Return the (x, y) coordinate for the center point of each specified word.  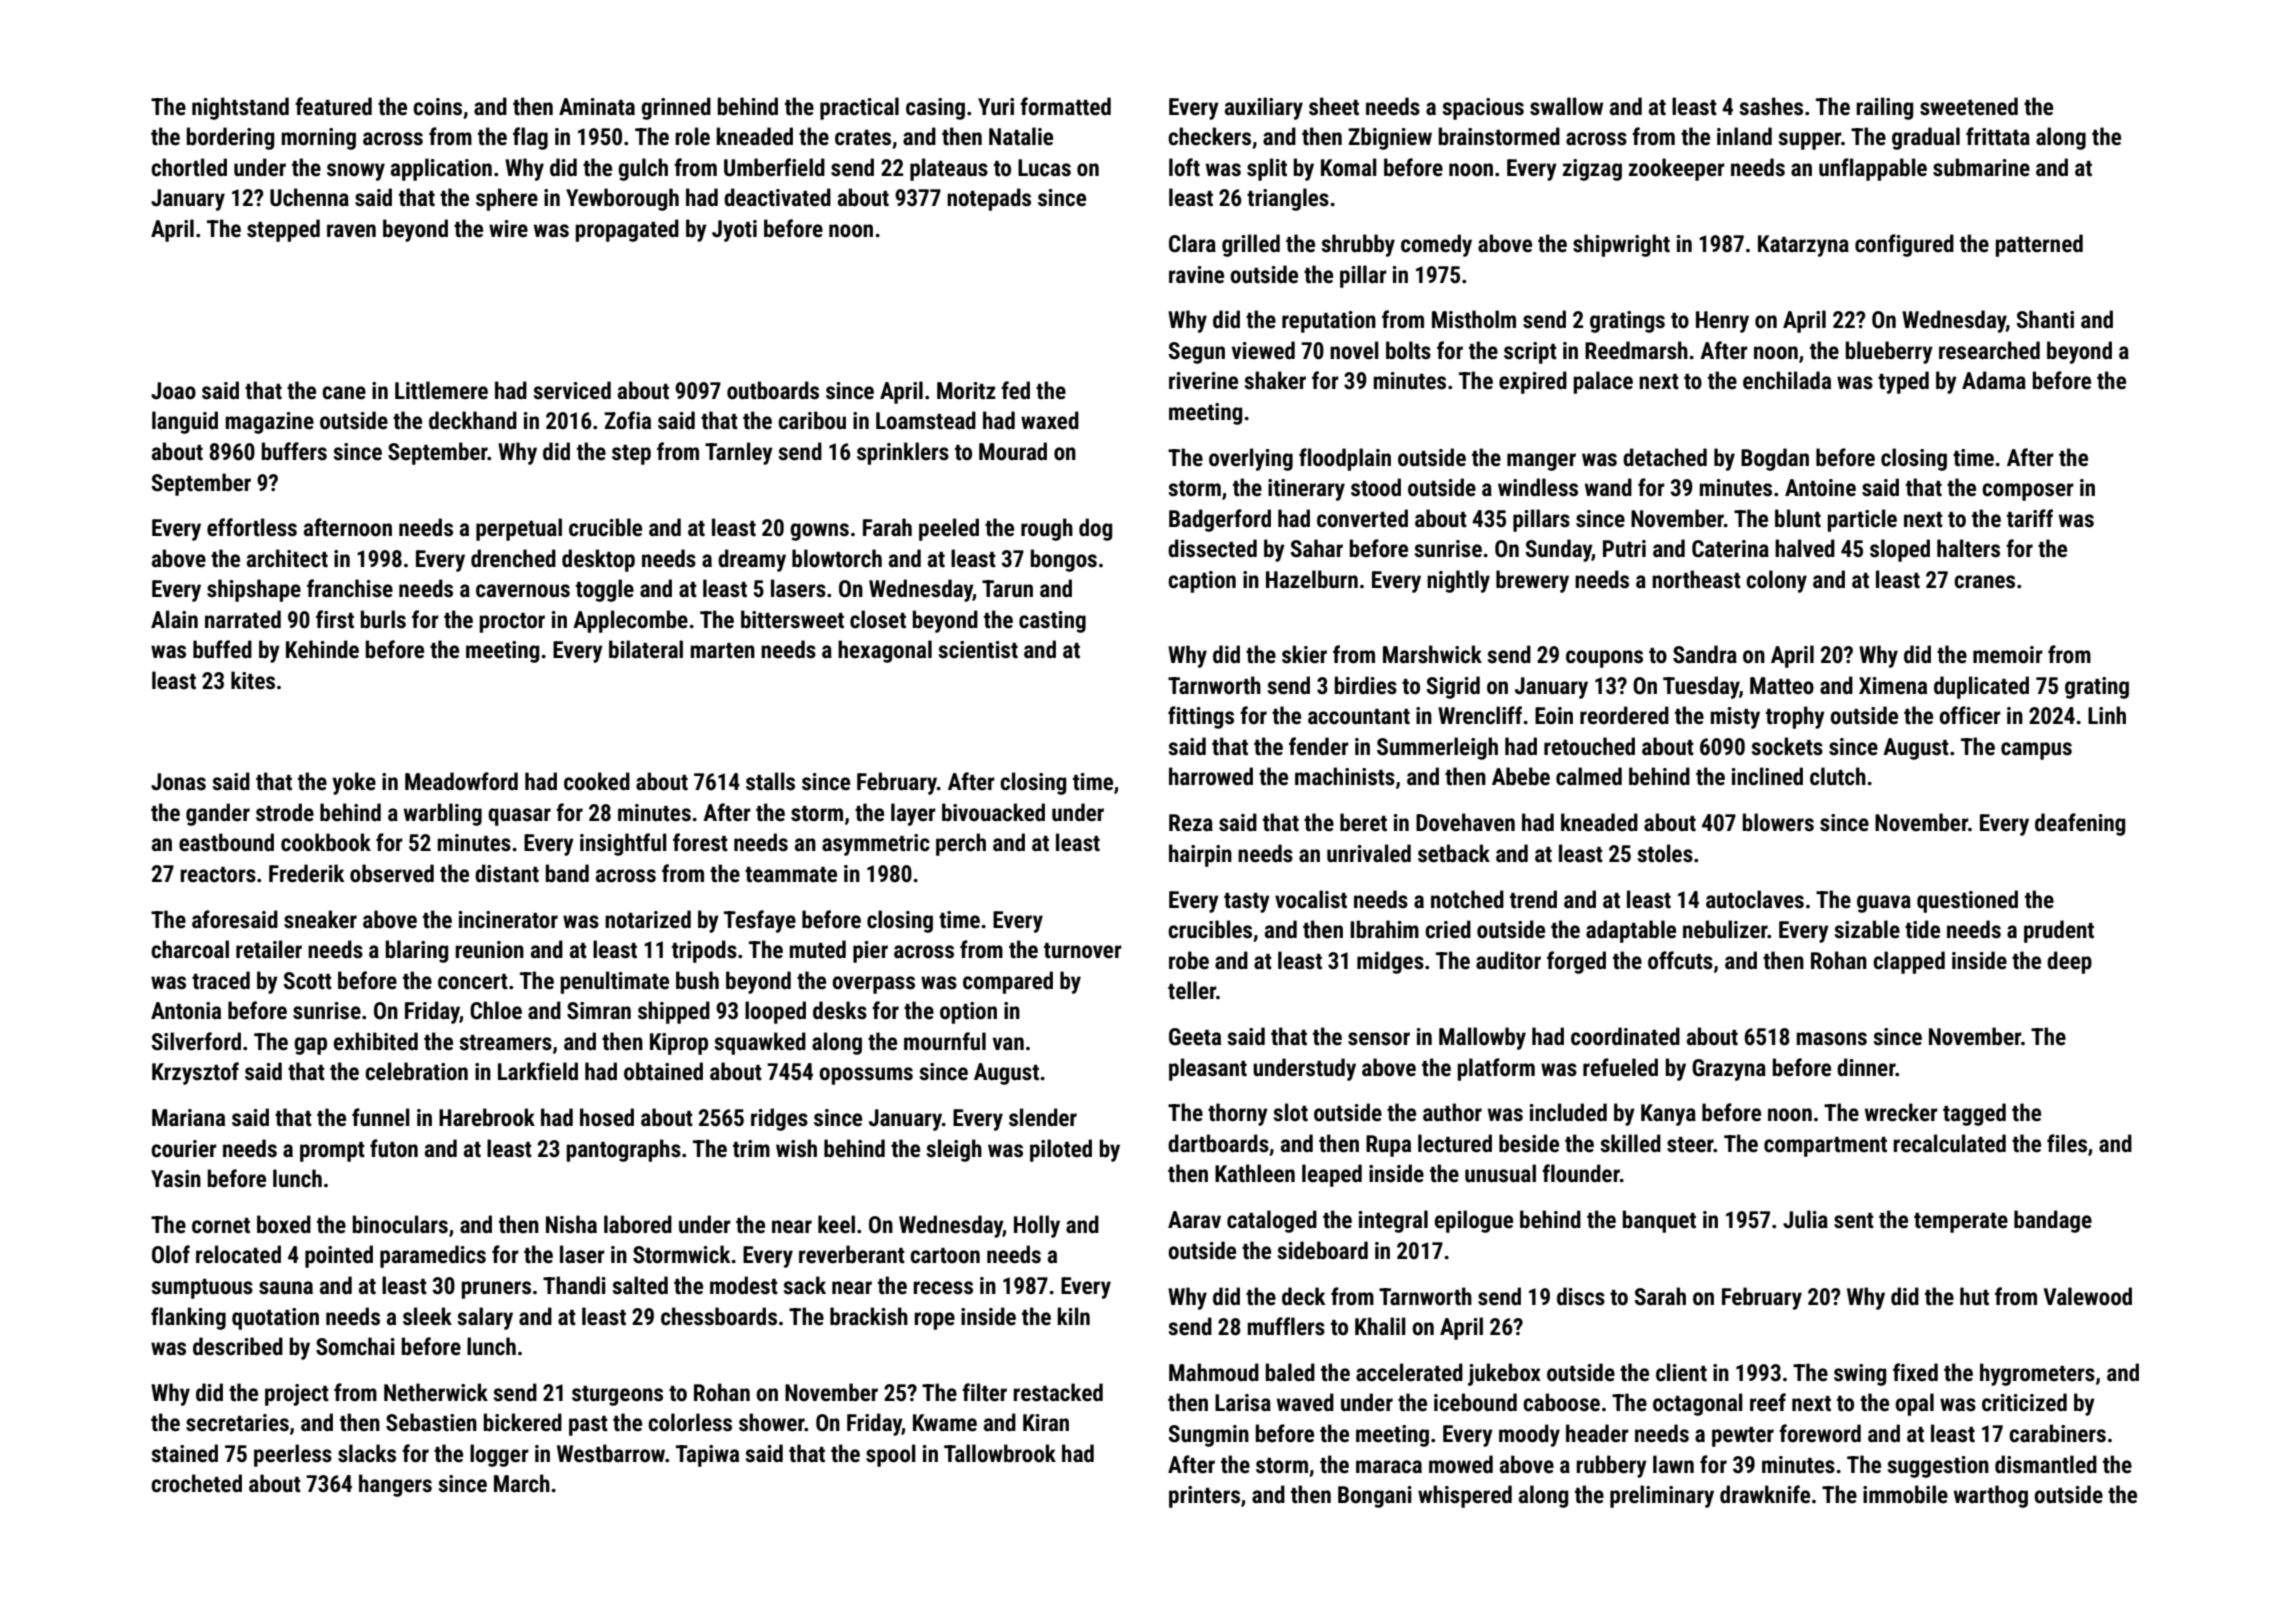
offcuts (1680, 960)
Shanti (2045, 319)
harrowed (1211, 776)
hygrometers (2037, 1374)
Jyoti (734, 231)
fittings (1201, 717)
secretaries (237, 1423)
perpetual (519, 529)
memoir (2008, 655)
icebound (1475, 1402)
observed (392, 873)
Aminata (597, 107)
